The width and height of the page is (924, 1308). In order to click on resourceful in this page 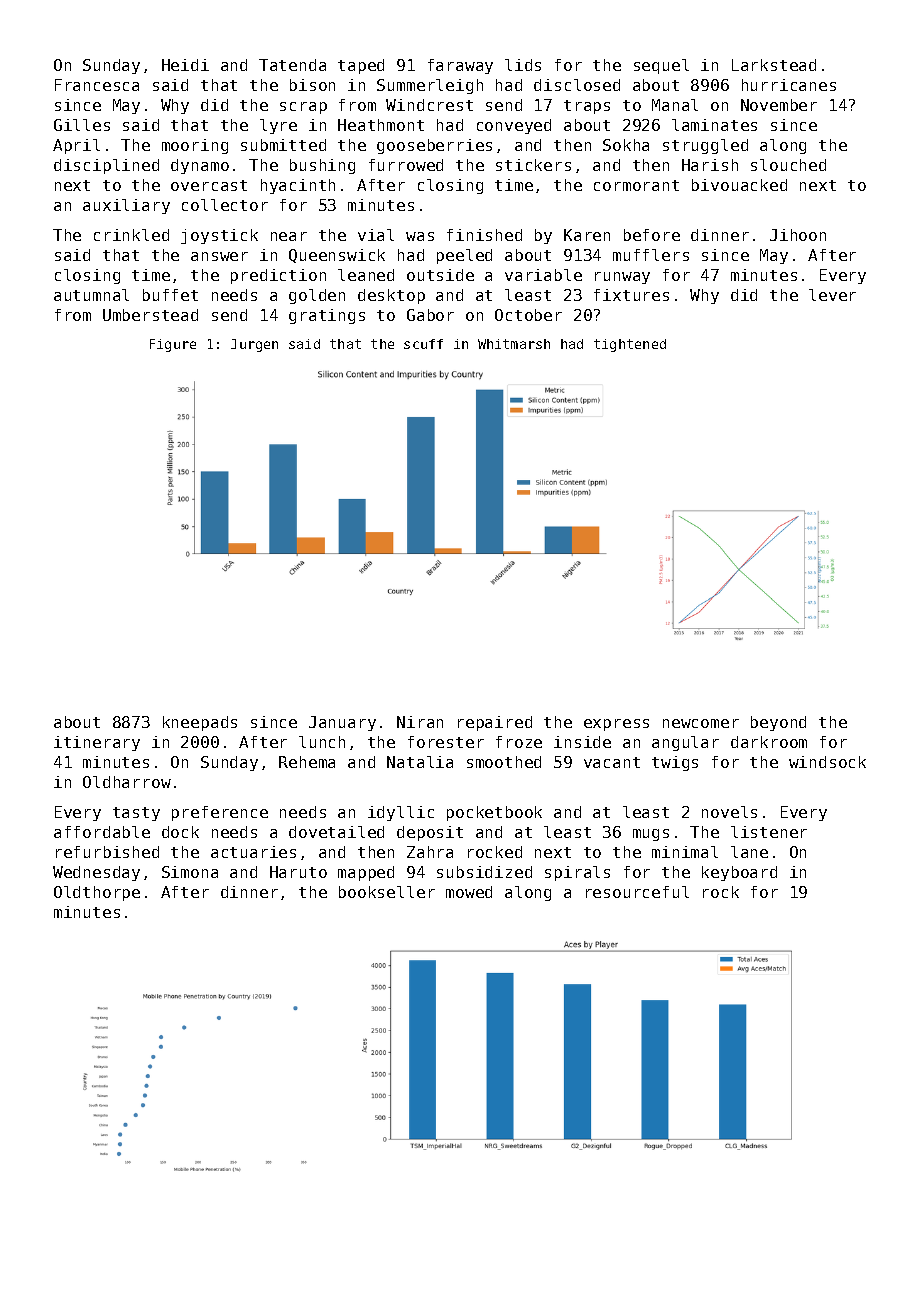, I will do `click(637, 892)`.
